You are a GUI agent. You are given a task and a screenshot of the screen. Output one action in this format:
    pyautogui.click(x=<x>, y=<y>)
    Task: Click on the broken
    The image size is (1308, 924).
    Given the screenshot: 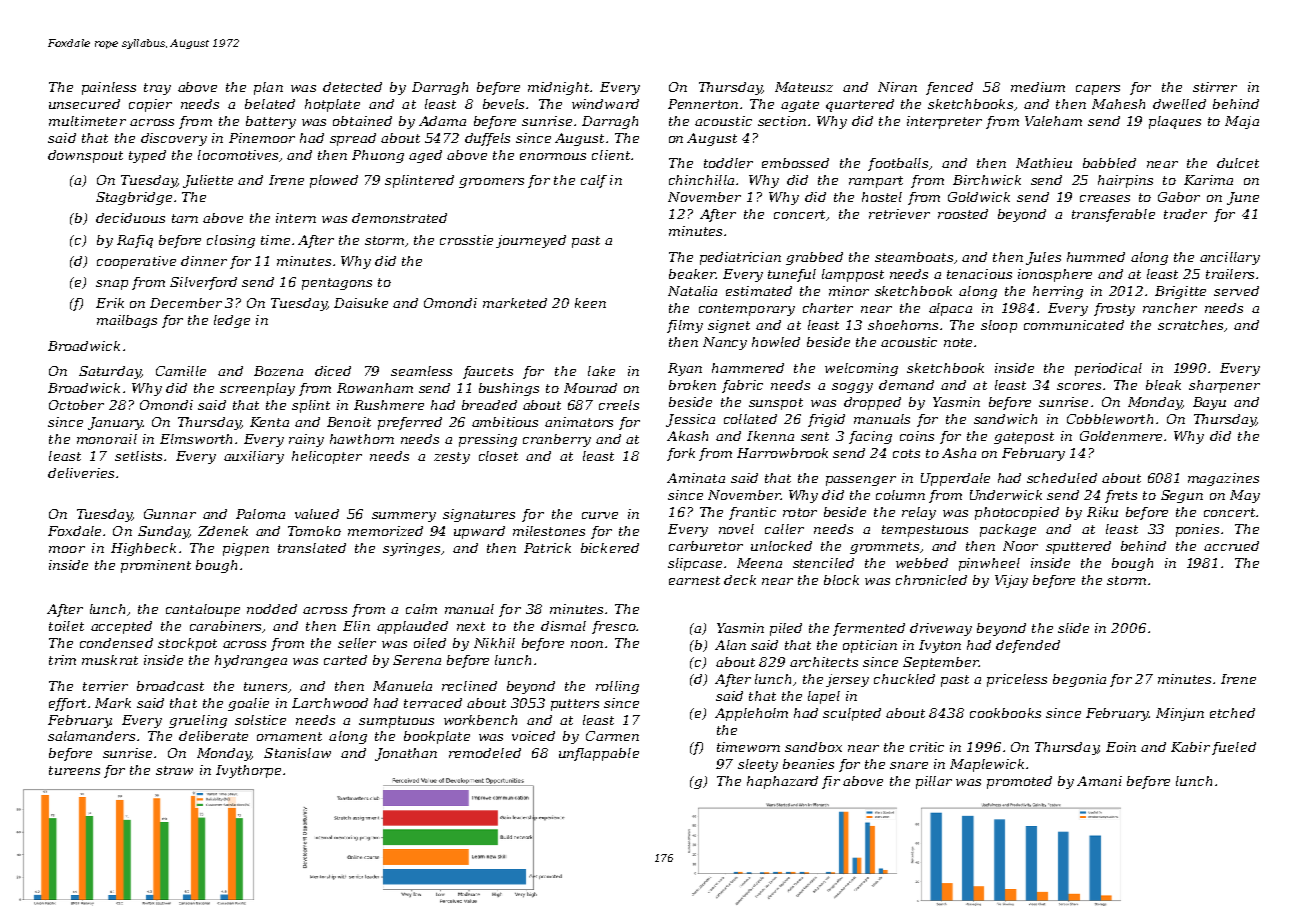 What is the action you would take?
    pyautogui.click(x=692, y=385)
